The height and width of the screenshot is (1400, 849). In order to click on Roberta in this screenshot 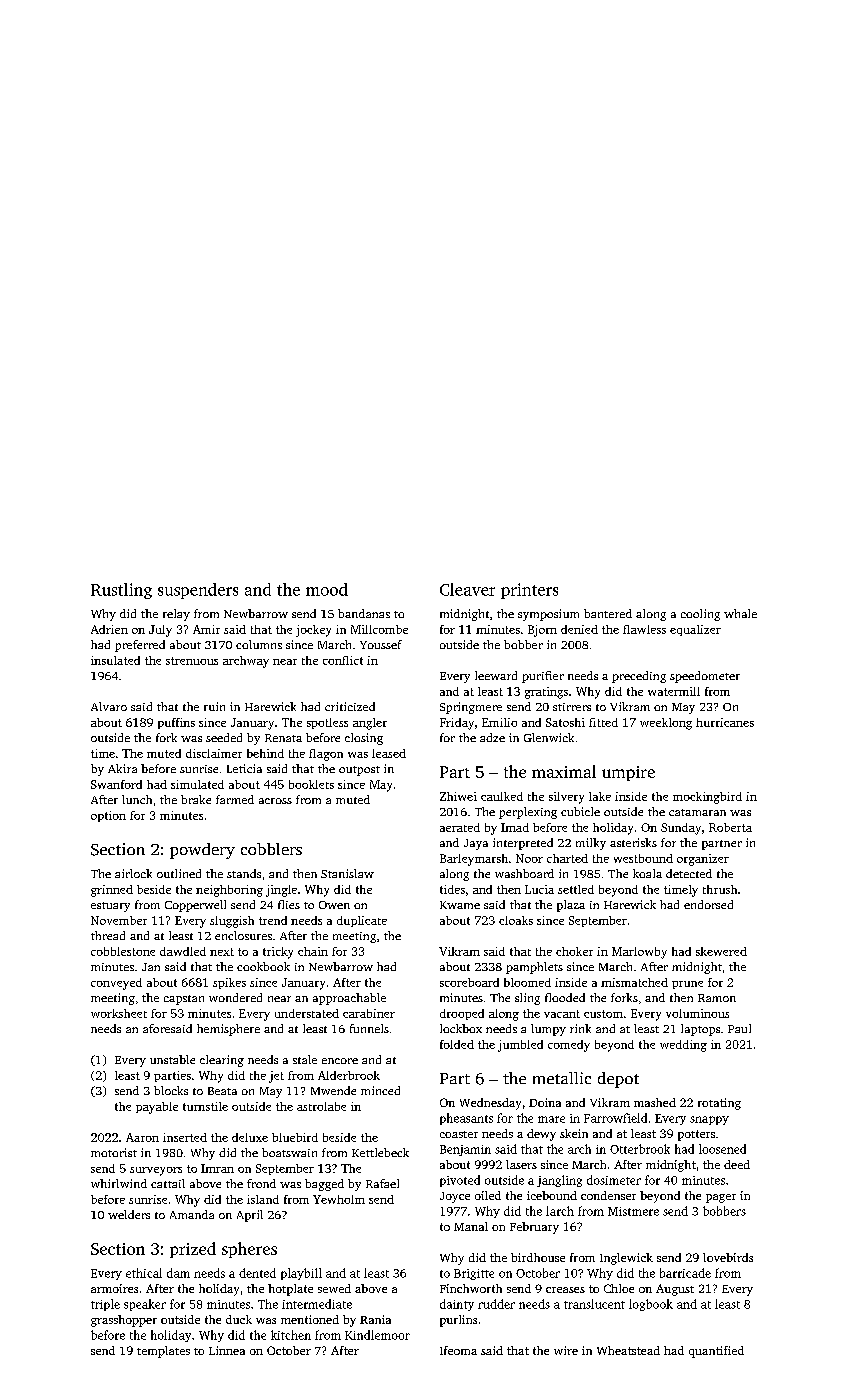, I will do `click(730, 827)`.
